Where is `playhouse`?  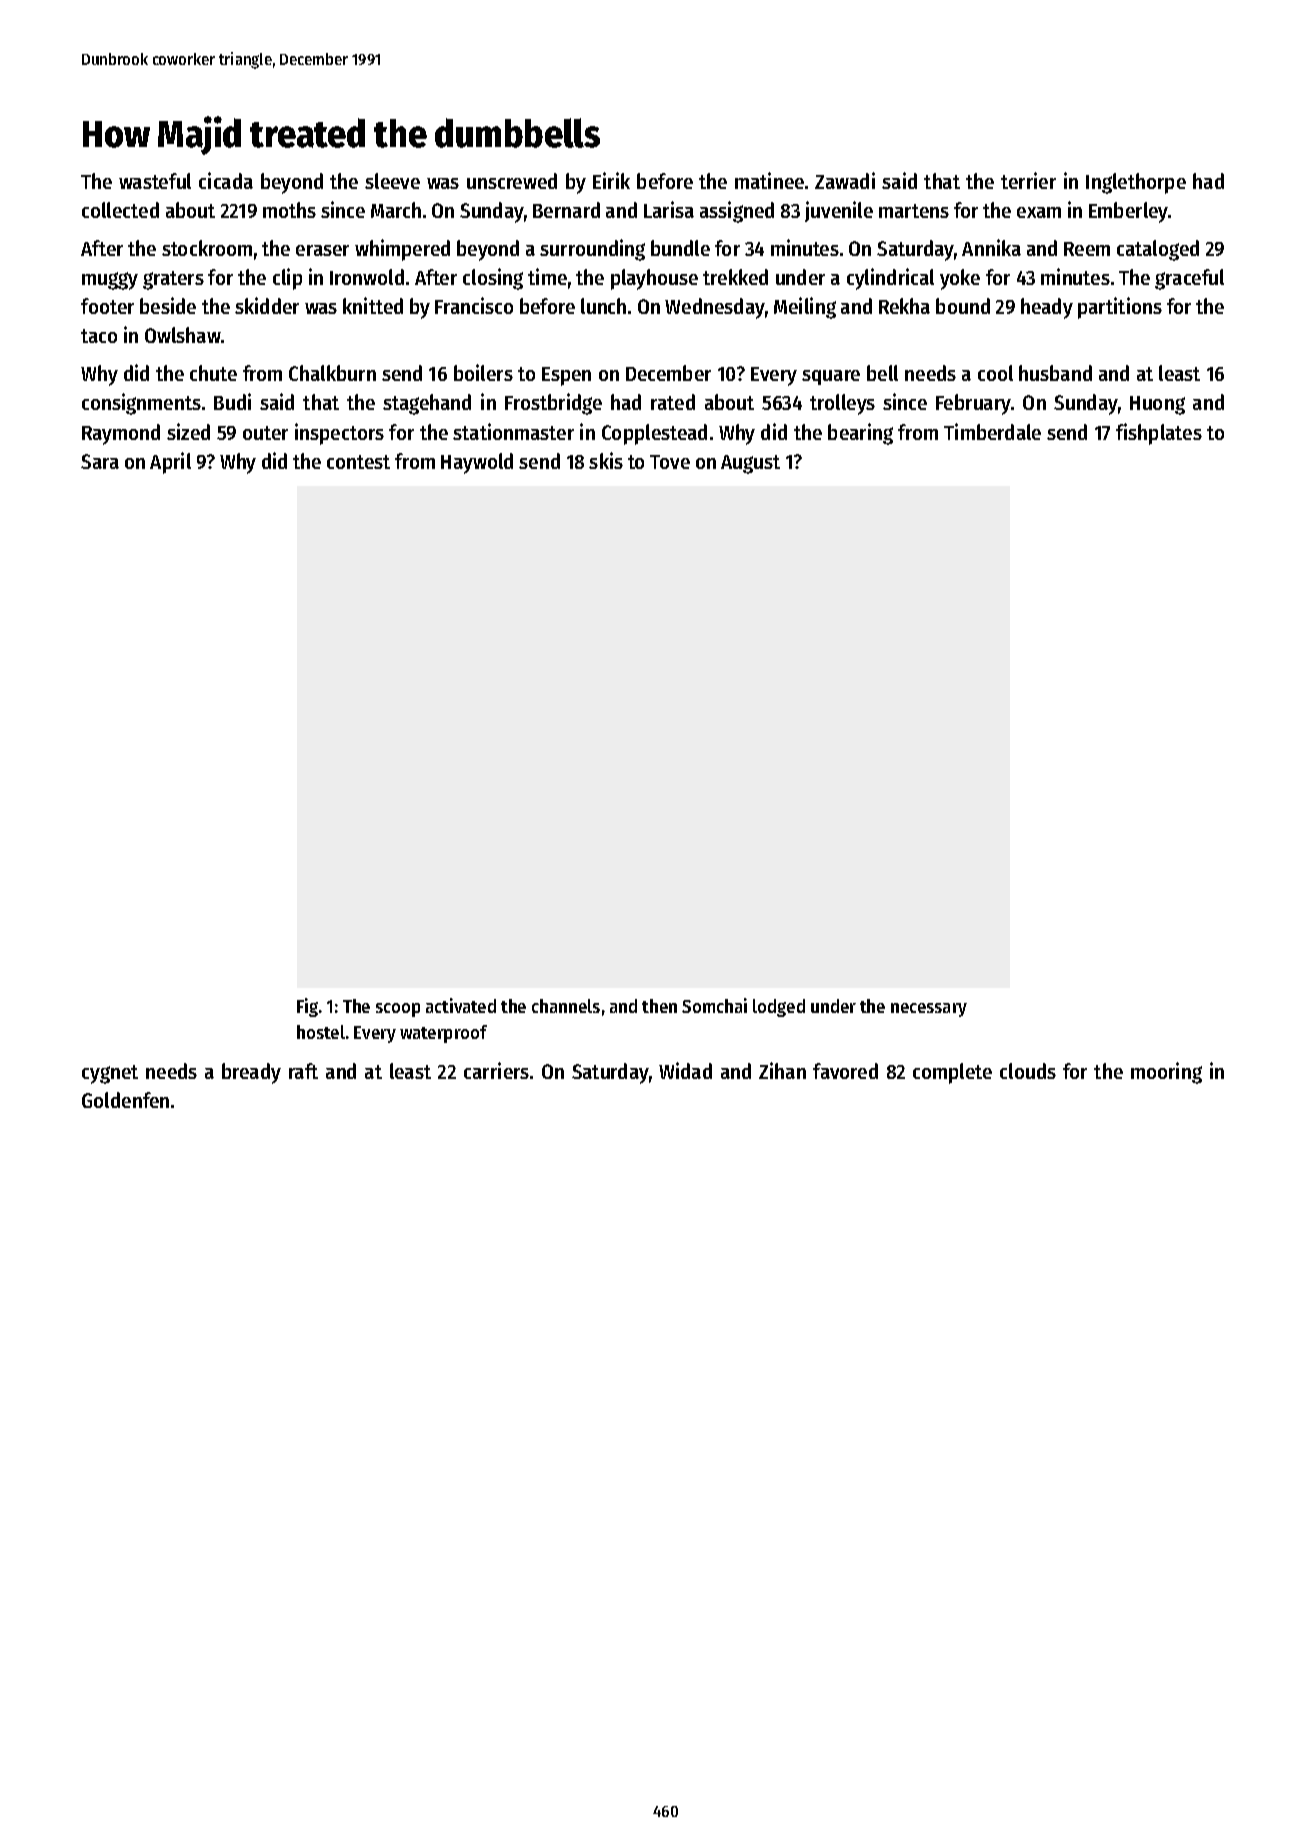
playhouse is located at coordinates (654, 279).
